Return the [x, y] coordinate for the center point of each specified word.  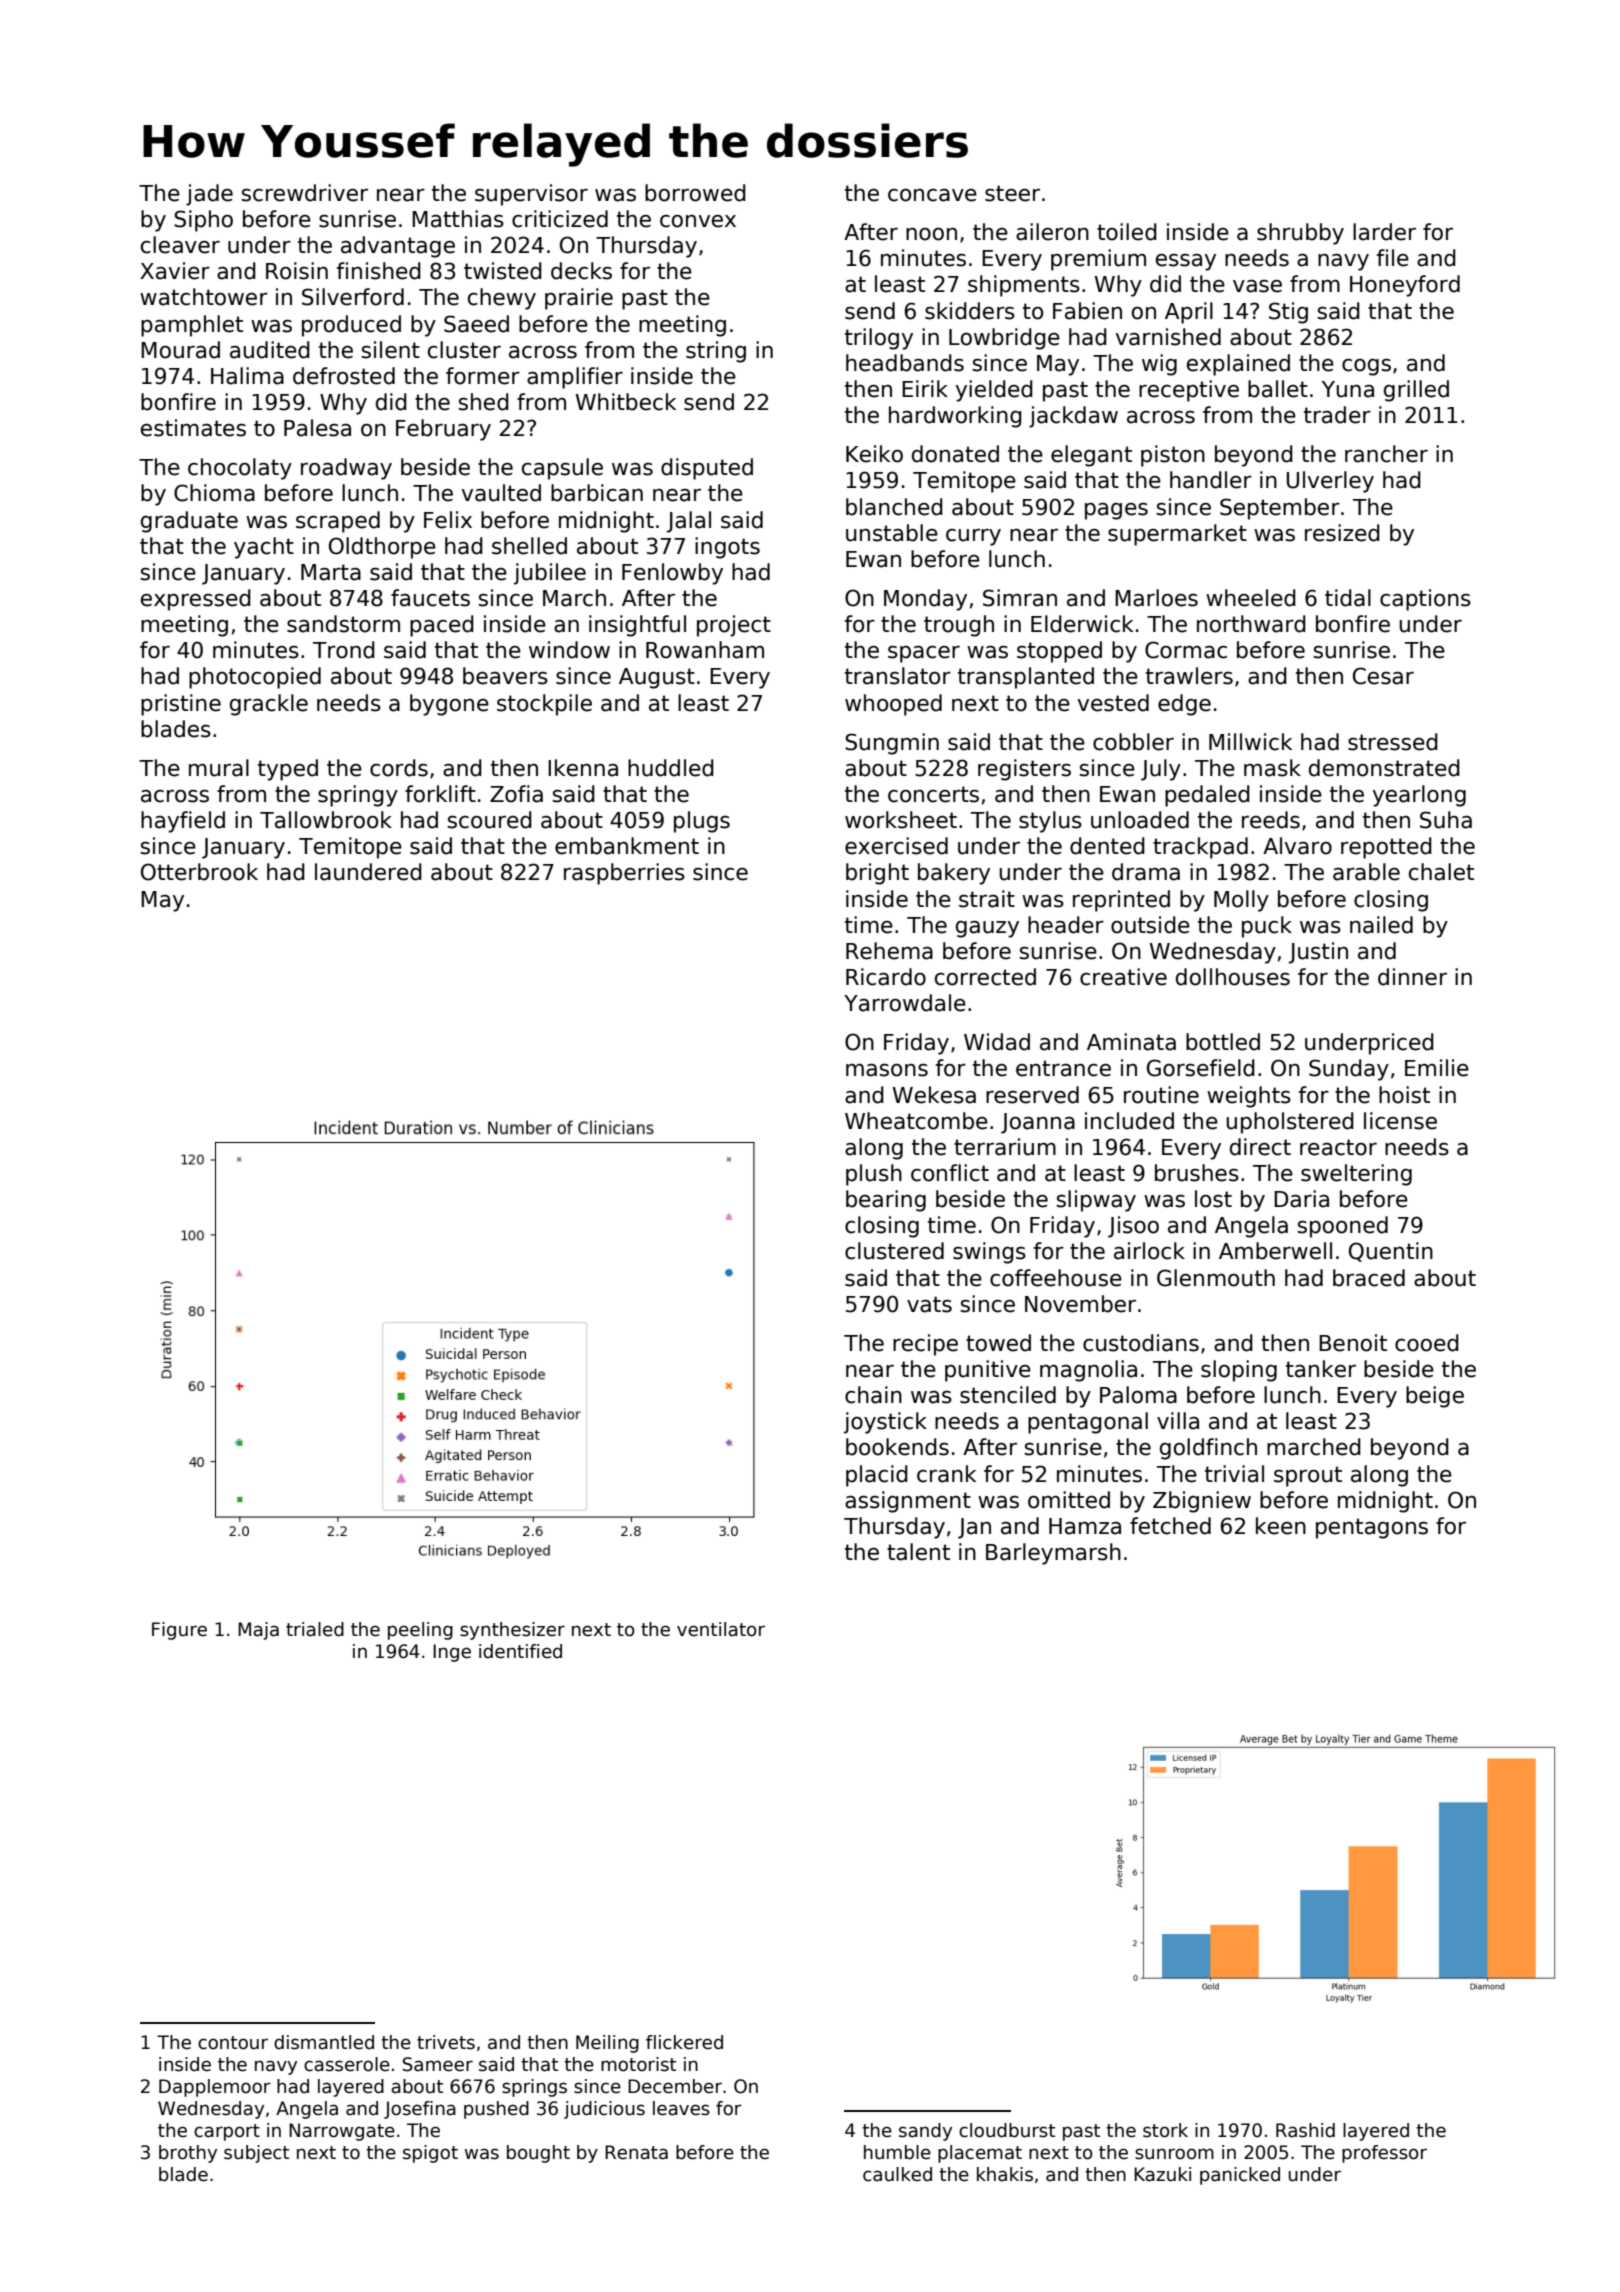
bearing [886, 1201]
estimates [193, 428]
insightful [637, 626]
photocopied [255, 678]
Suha [1446, 820]
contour [233, 2043]
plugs [702, 822]
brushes [1197, 1173]
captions [1425, 600]
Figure [179, 1631]
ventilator [721, 1629]
